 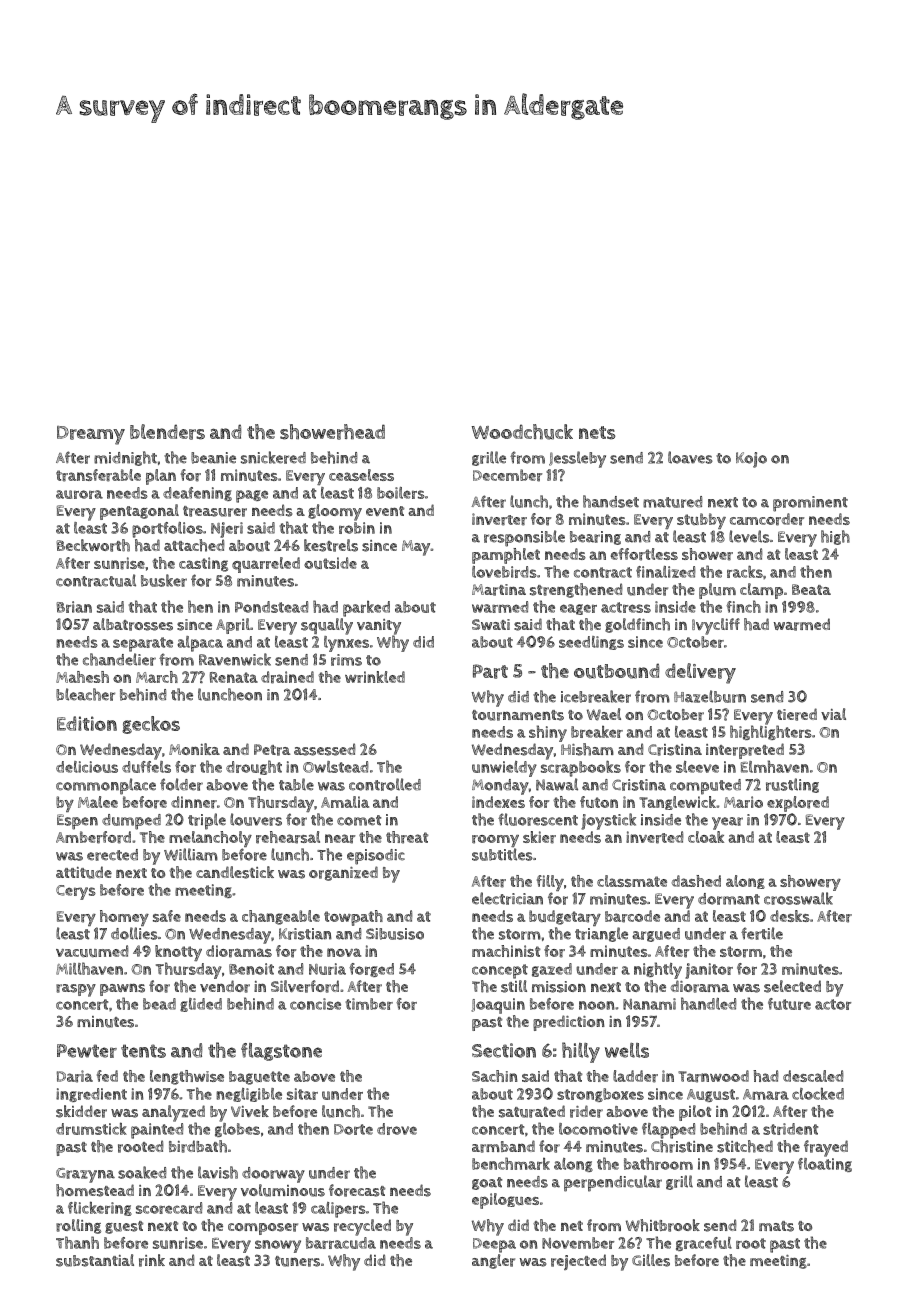 I want to click on candlestick, so click(x=235, y=872).
